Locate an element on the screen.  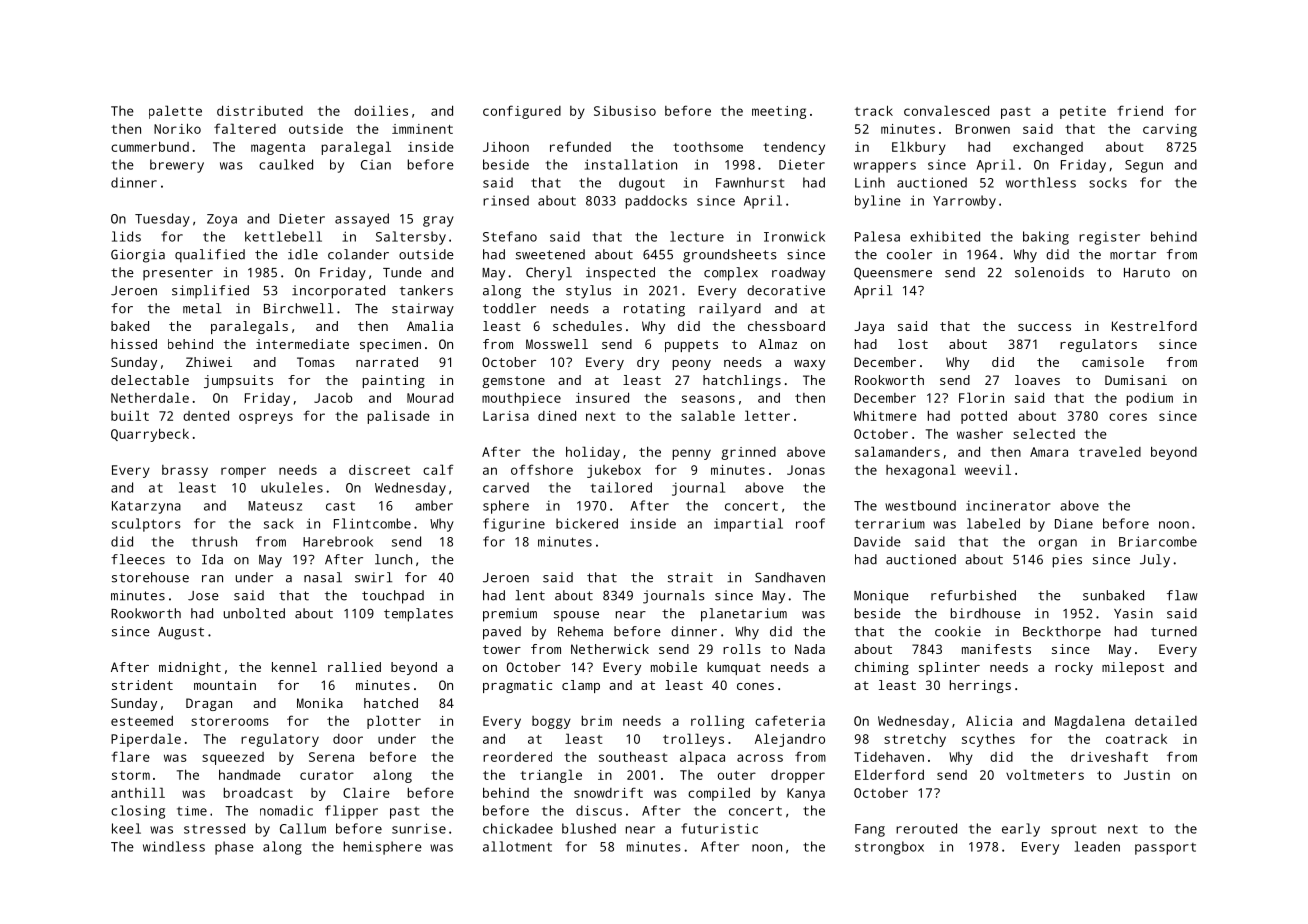
camisole is located at coordinates (1113, 362).
